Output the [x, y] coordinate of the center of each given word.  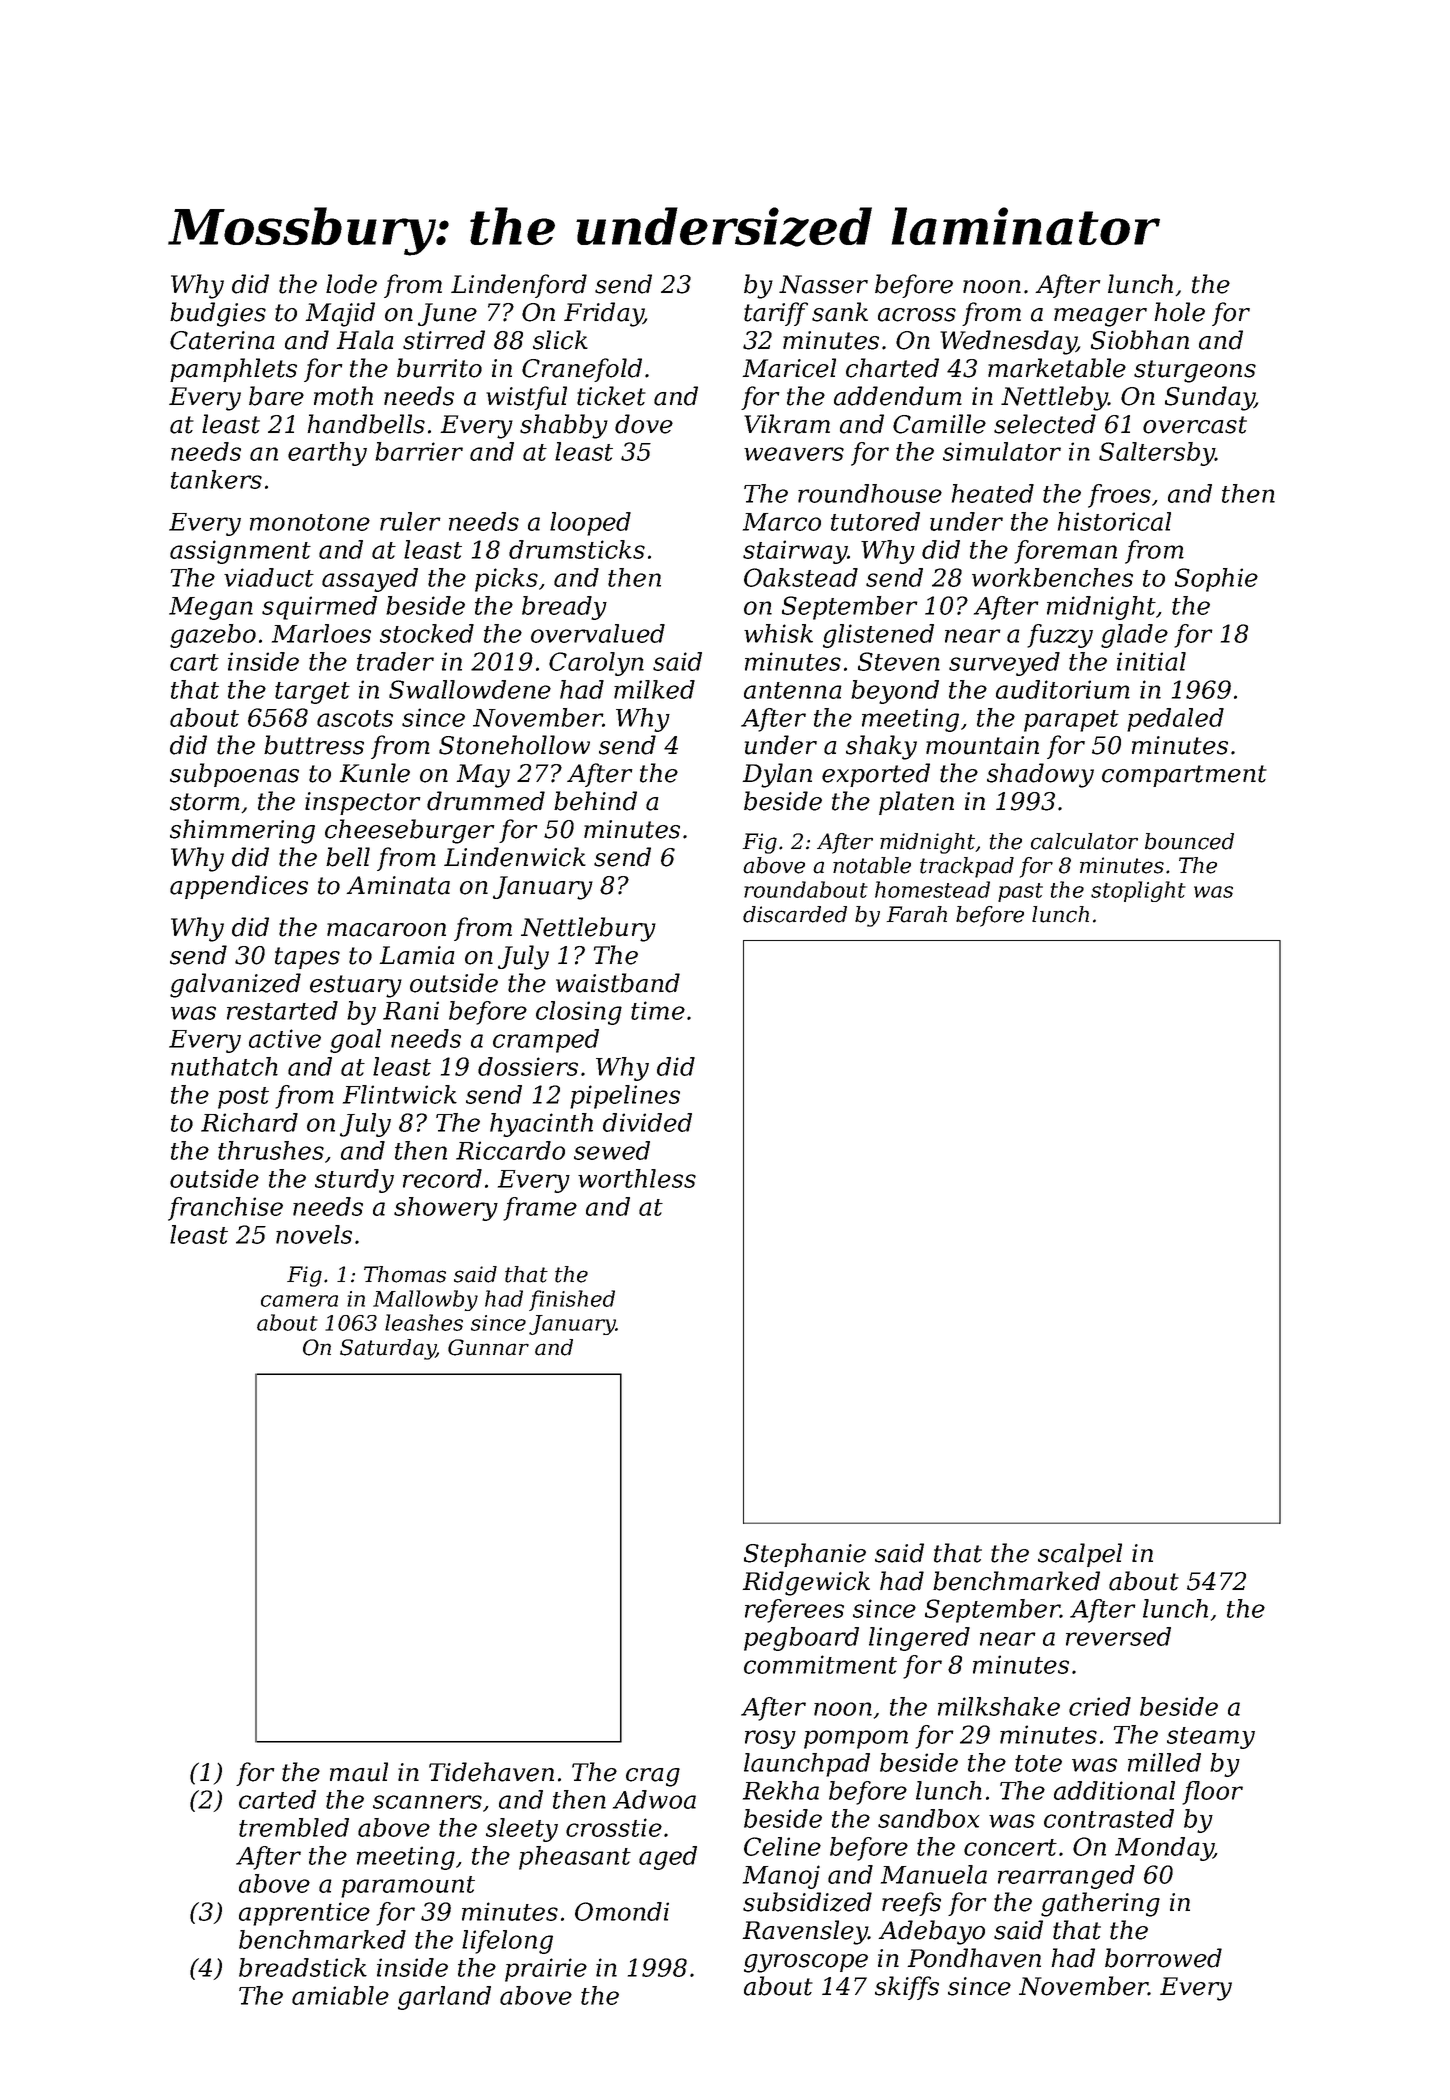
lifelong [507, 1942]
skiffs [907, 1988]
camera [299, 1301]
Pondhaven [974, 1958]
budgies [218, 314]
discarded [795, 914]
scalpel [1080, 1555]
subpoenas [234, 775]
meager [1100, 317]
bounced [1189, 841]
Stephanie [805, 1555]
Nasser [823, 284]
